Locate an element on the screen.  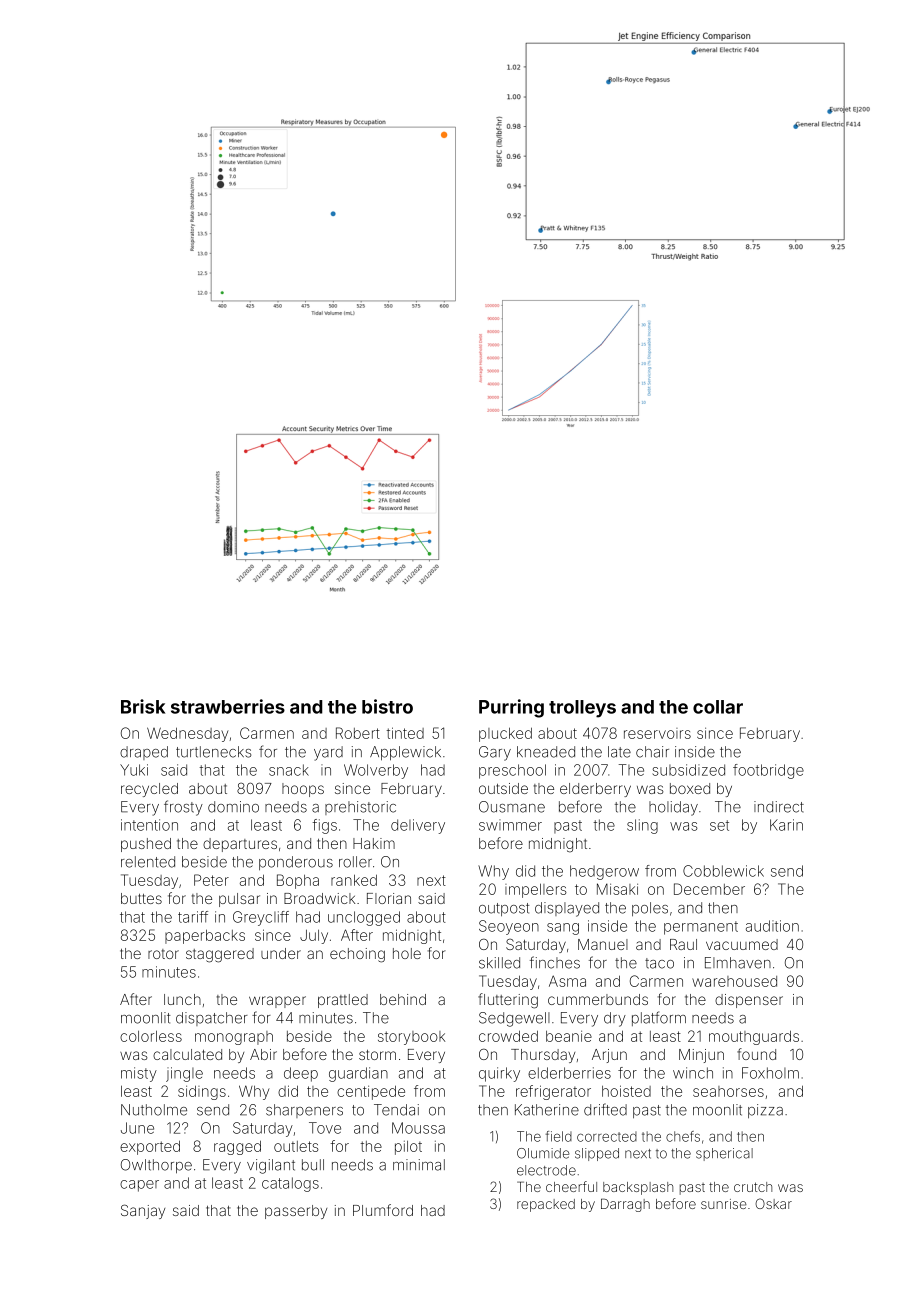
Darragh is located at coordinates (625, 1205).
